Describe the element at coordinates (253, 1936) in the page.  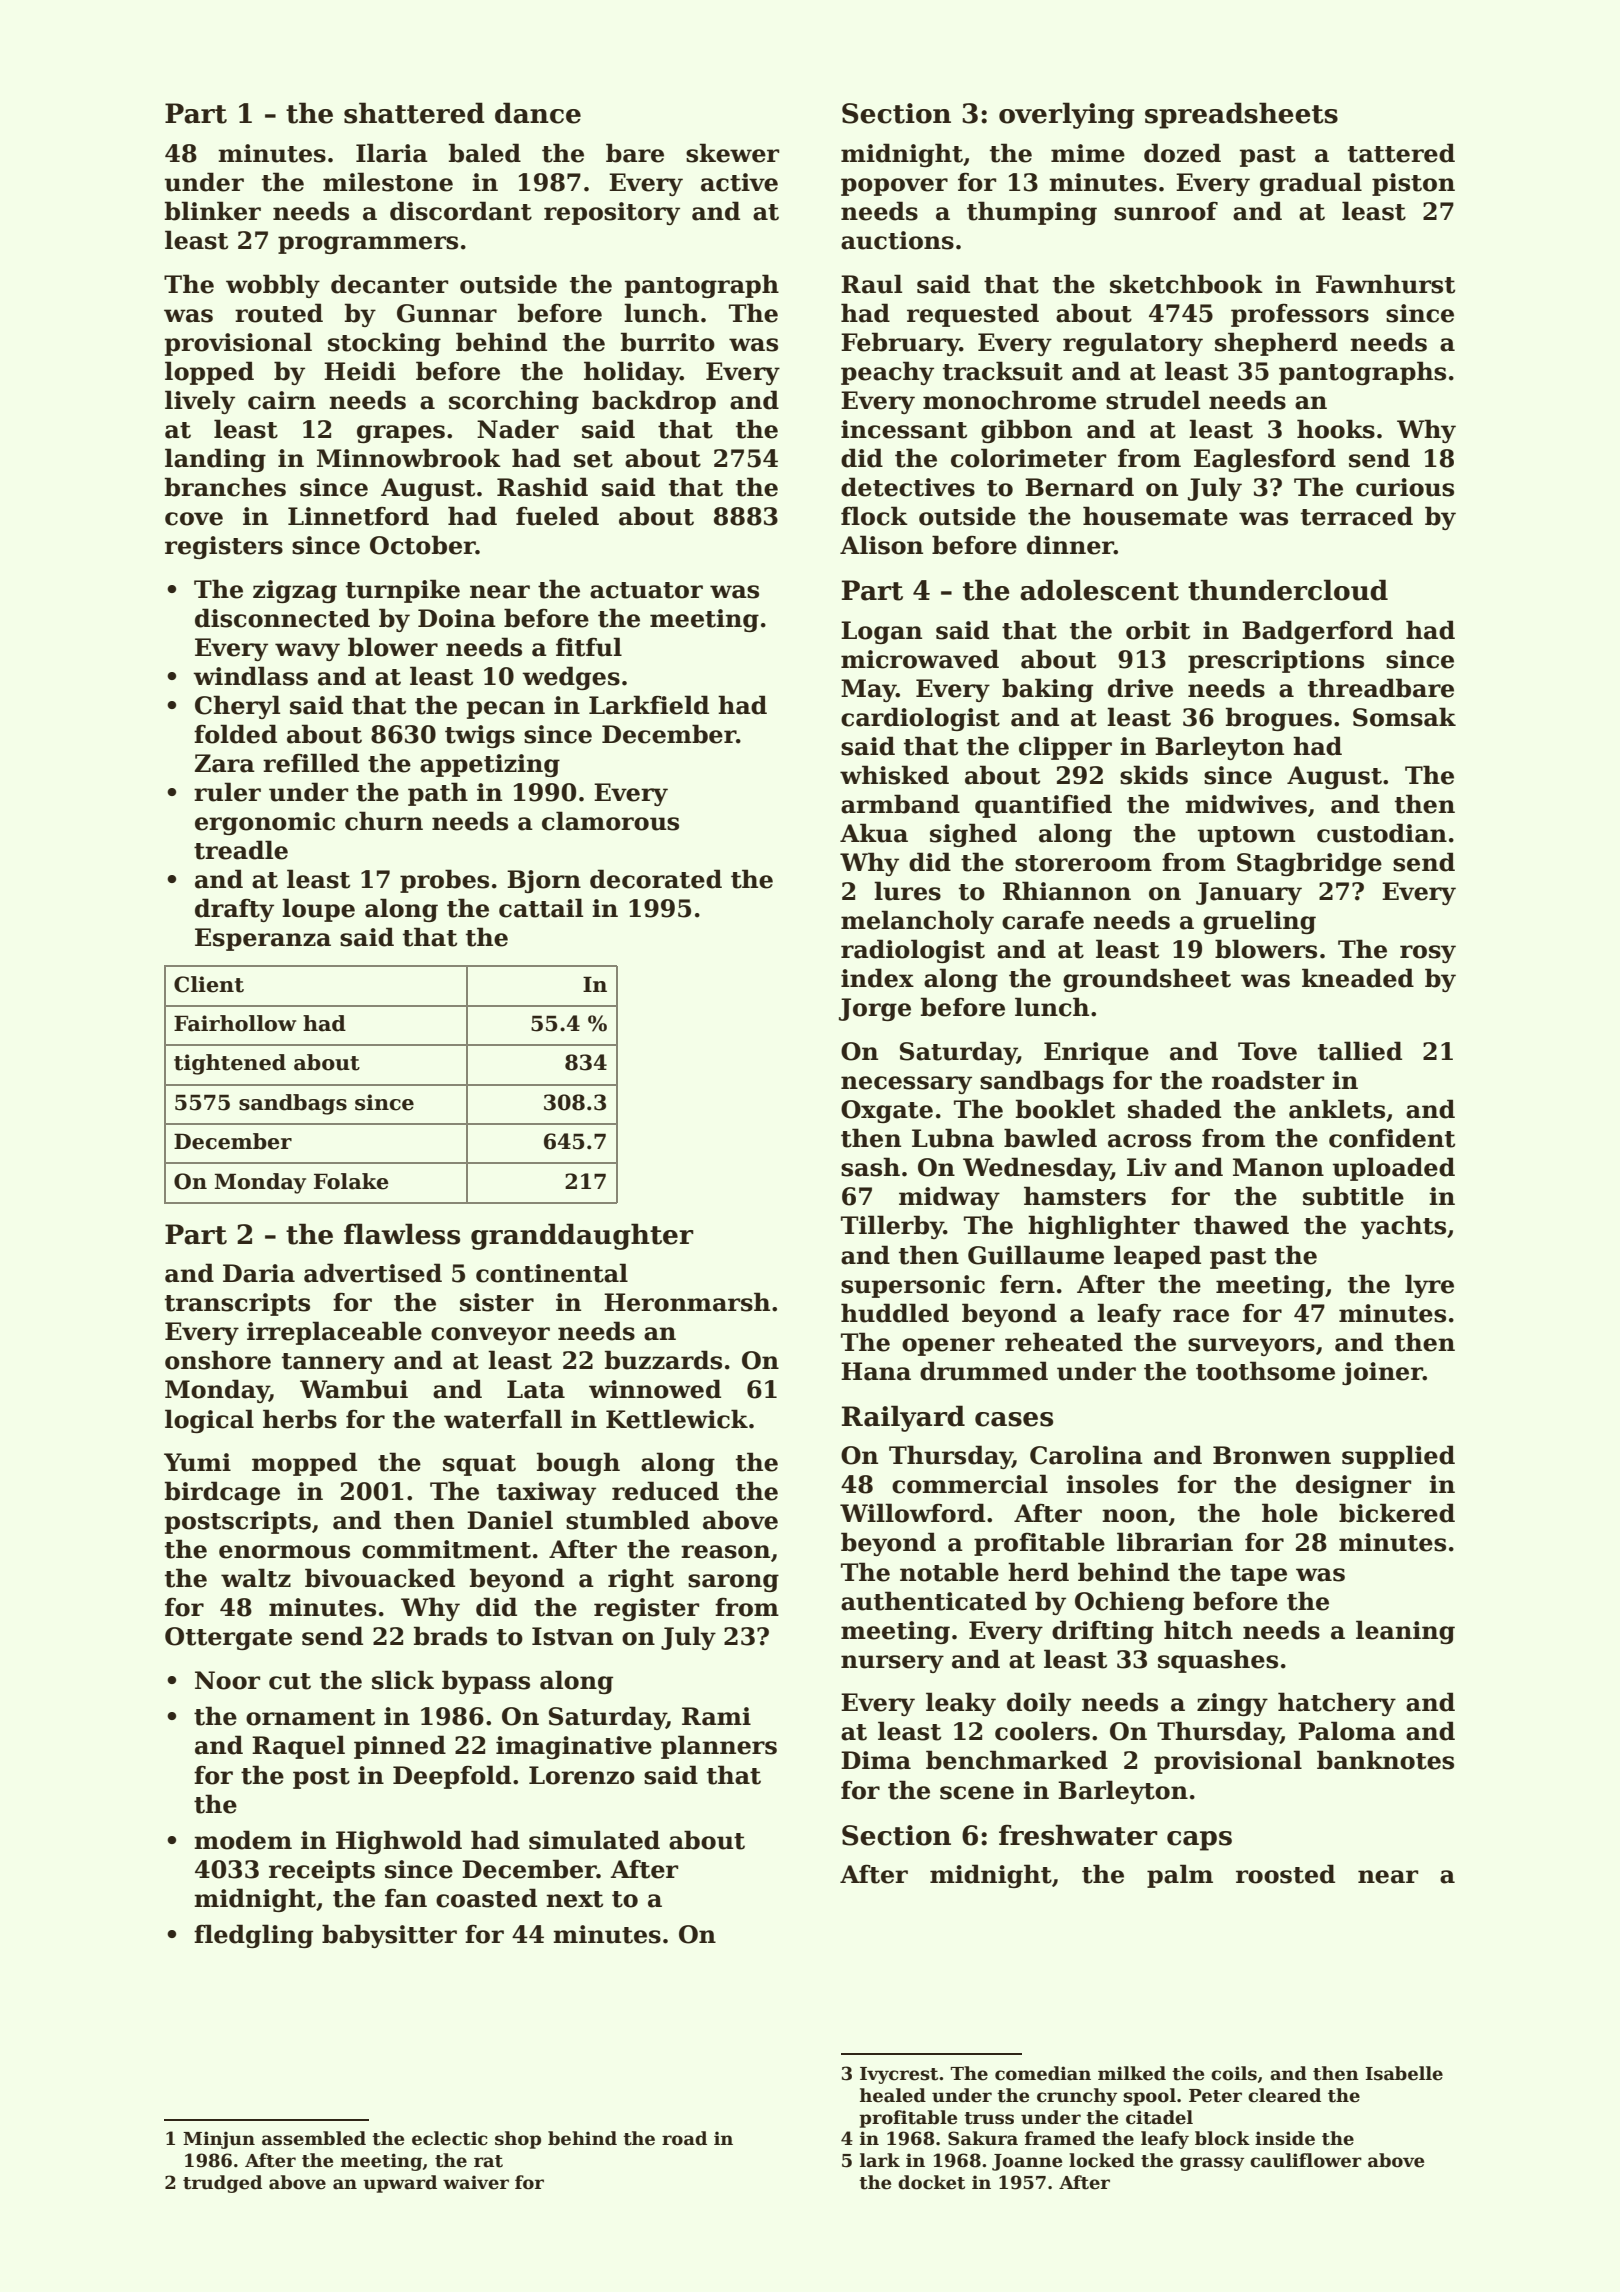
I see `fledgling` at that location.
